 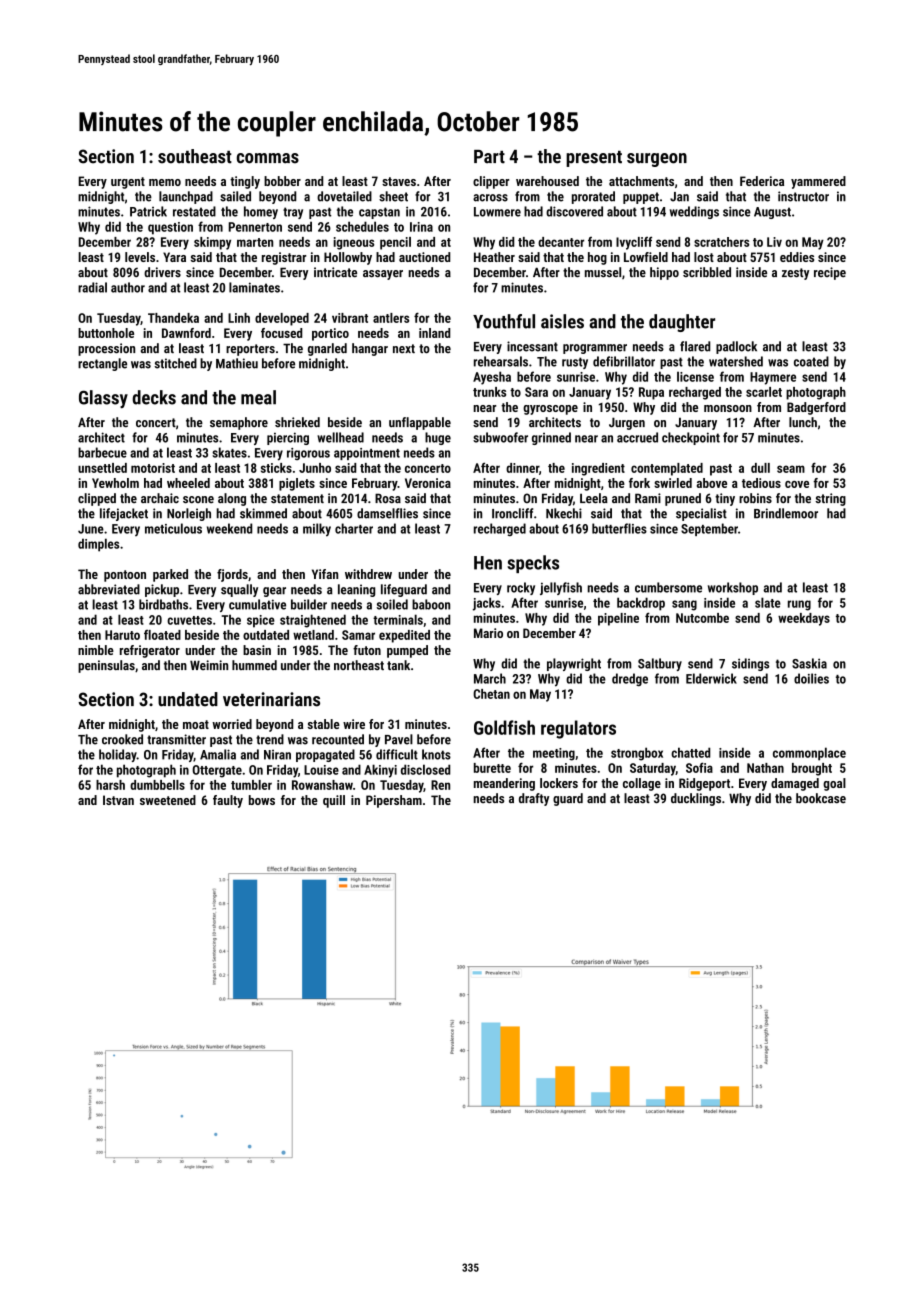 I want to click on yammered, so click(x=818, y=182).
